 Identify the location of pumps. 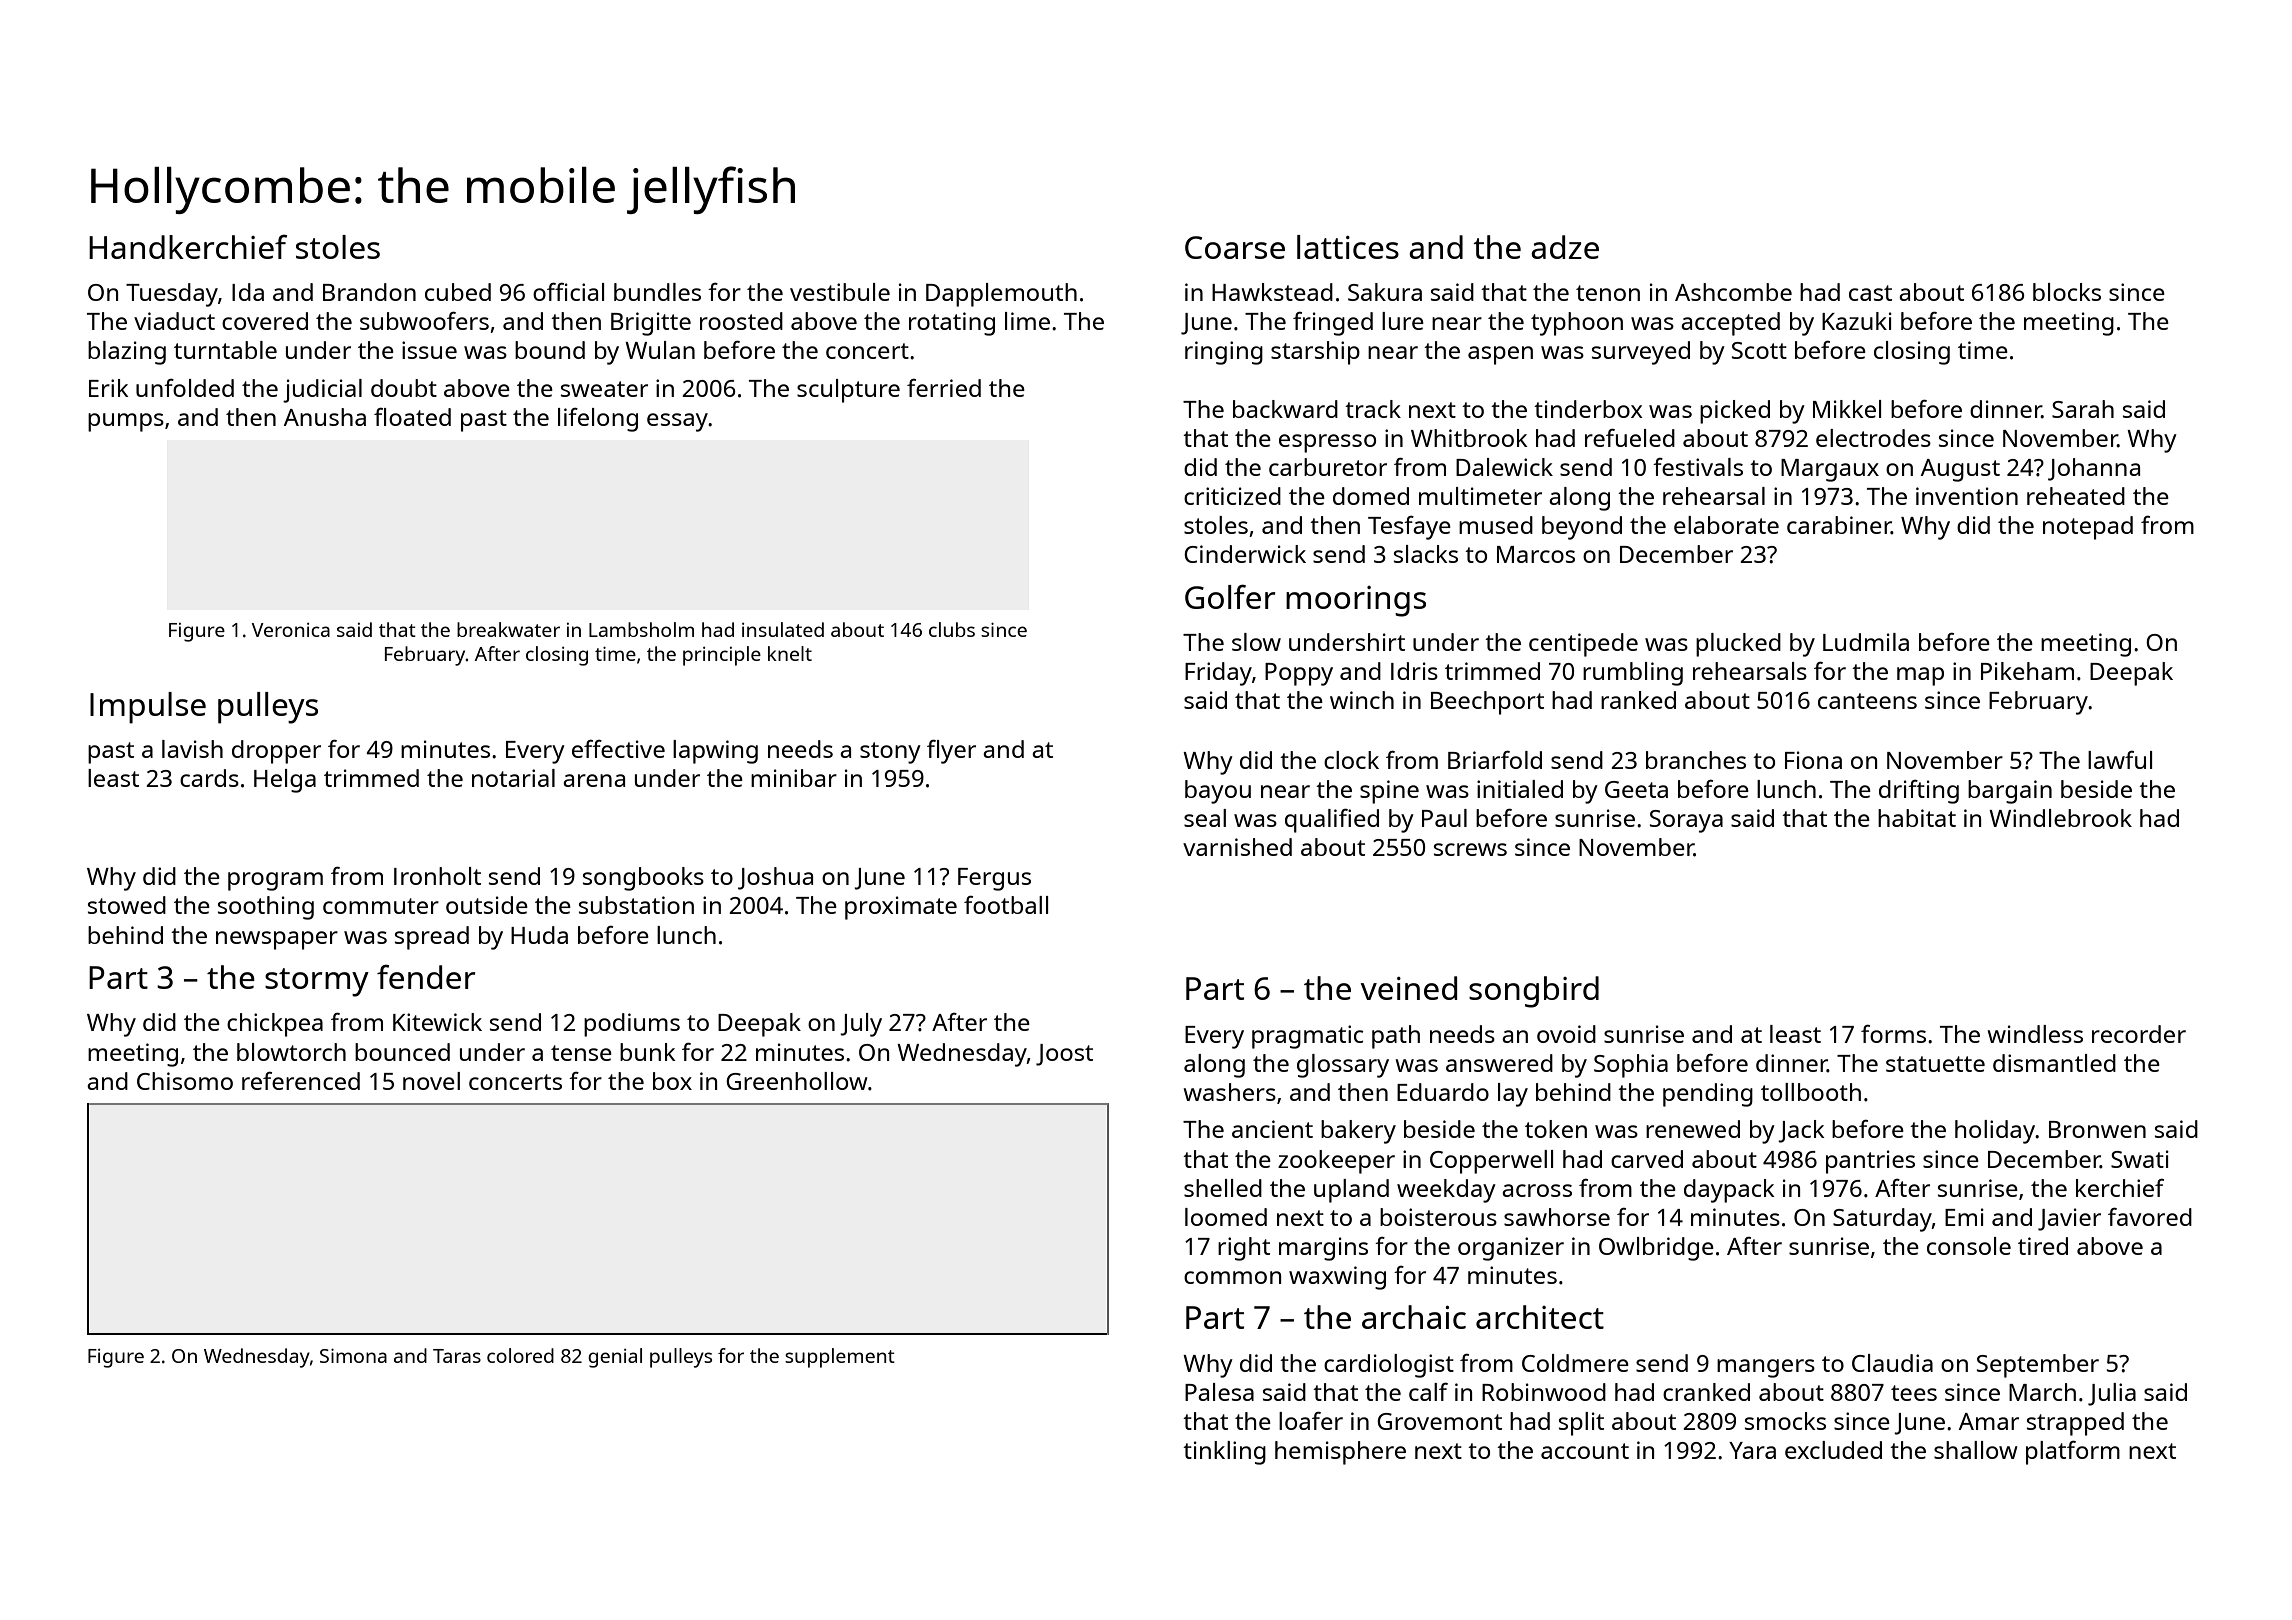
(126, 422).
